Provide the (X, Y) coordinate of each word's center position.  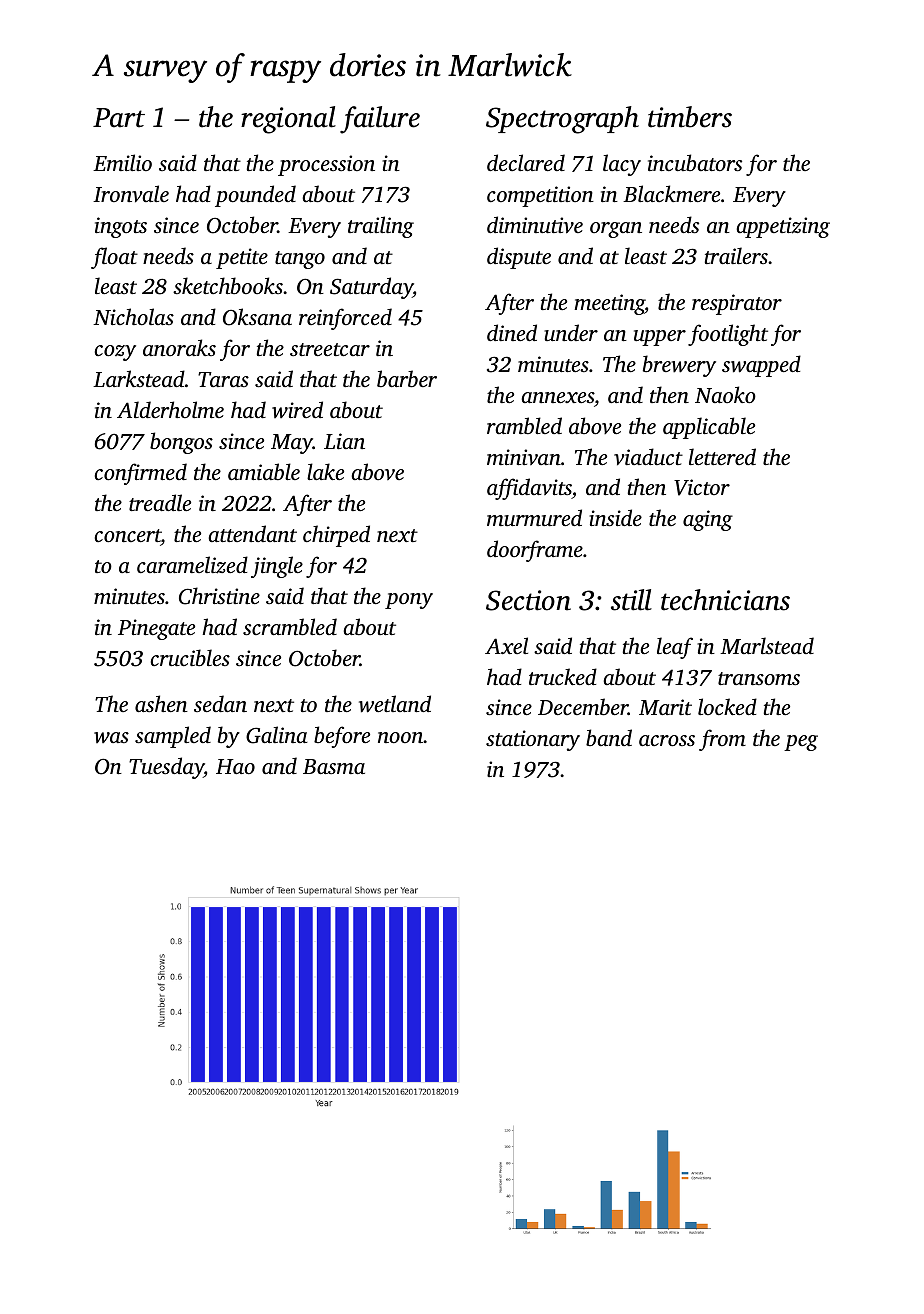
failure (380, 120)
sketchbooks (228, 285)
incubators (695, 162)
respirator (737, 304)
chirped (336, 536)
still (631, 600)
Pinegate (156, 629)
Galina (277, 735)
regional (288, 120)
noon (401, 737)
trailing (381, 227)
